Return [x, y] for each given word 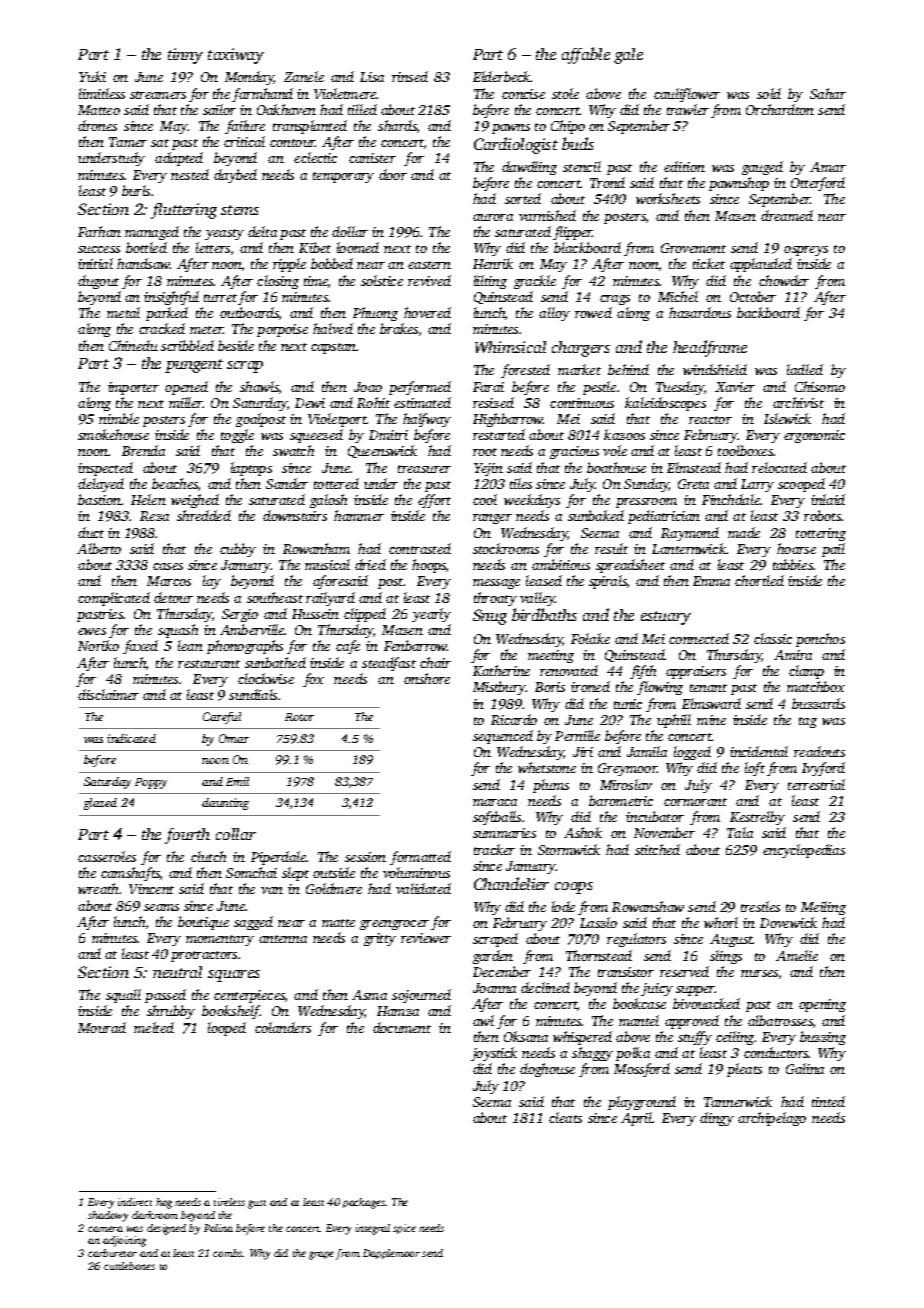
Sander [287, 483]
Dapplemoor [391, 1254]
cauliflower [687, 95]
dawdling [529, 168]
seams [161, 907]
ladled [805, 369]
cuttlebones [129, 1266]
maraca [495, 802]
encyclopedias [804, 851]
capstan [334, 348]
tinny [185, 56]
